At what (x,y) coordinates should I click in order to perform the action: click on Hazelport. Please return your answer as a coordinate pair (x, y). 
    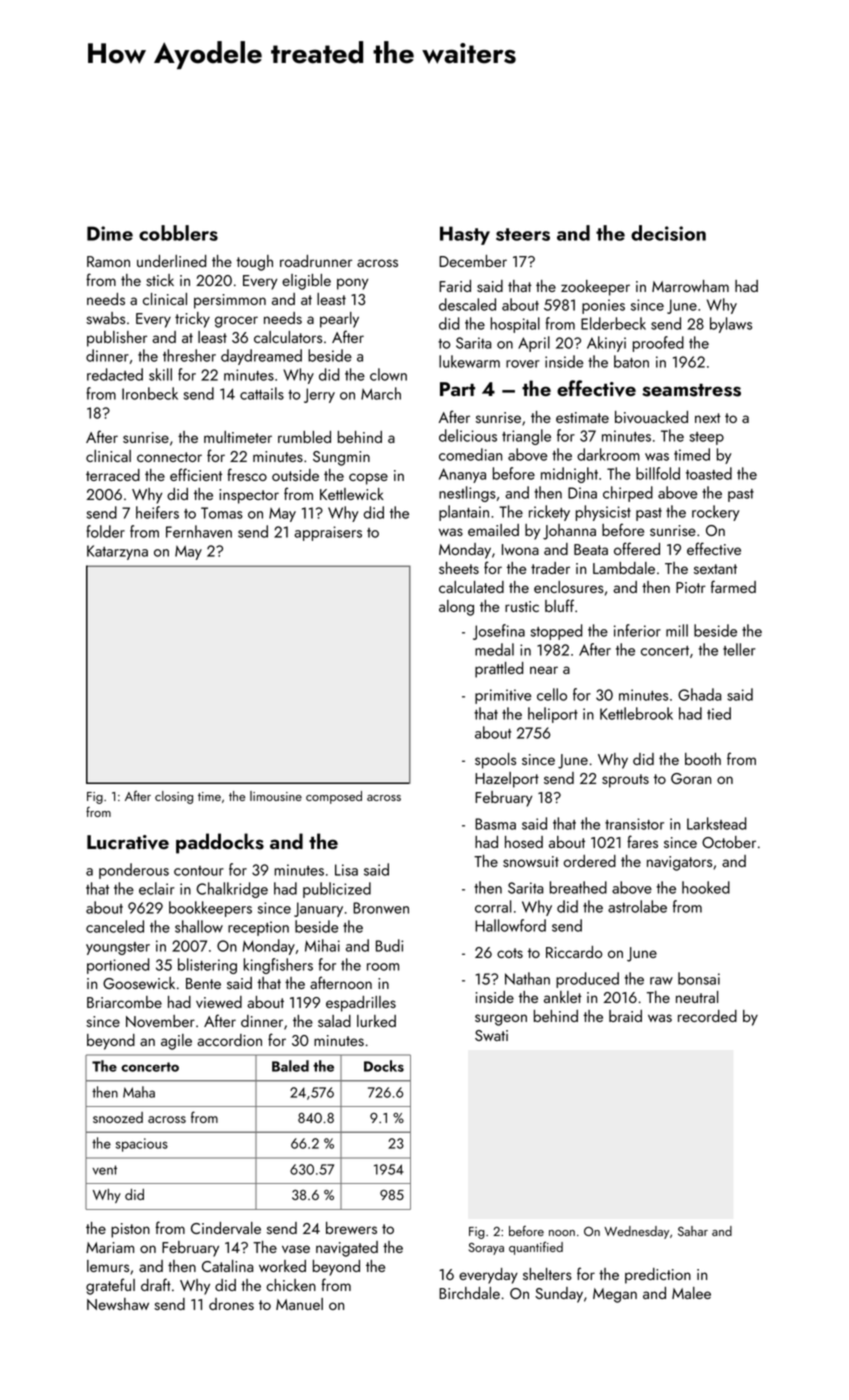
    Looking at the image, I should click on (507, 780).
